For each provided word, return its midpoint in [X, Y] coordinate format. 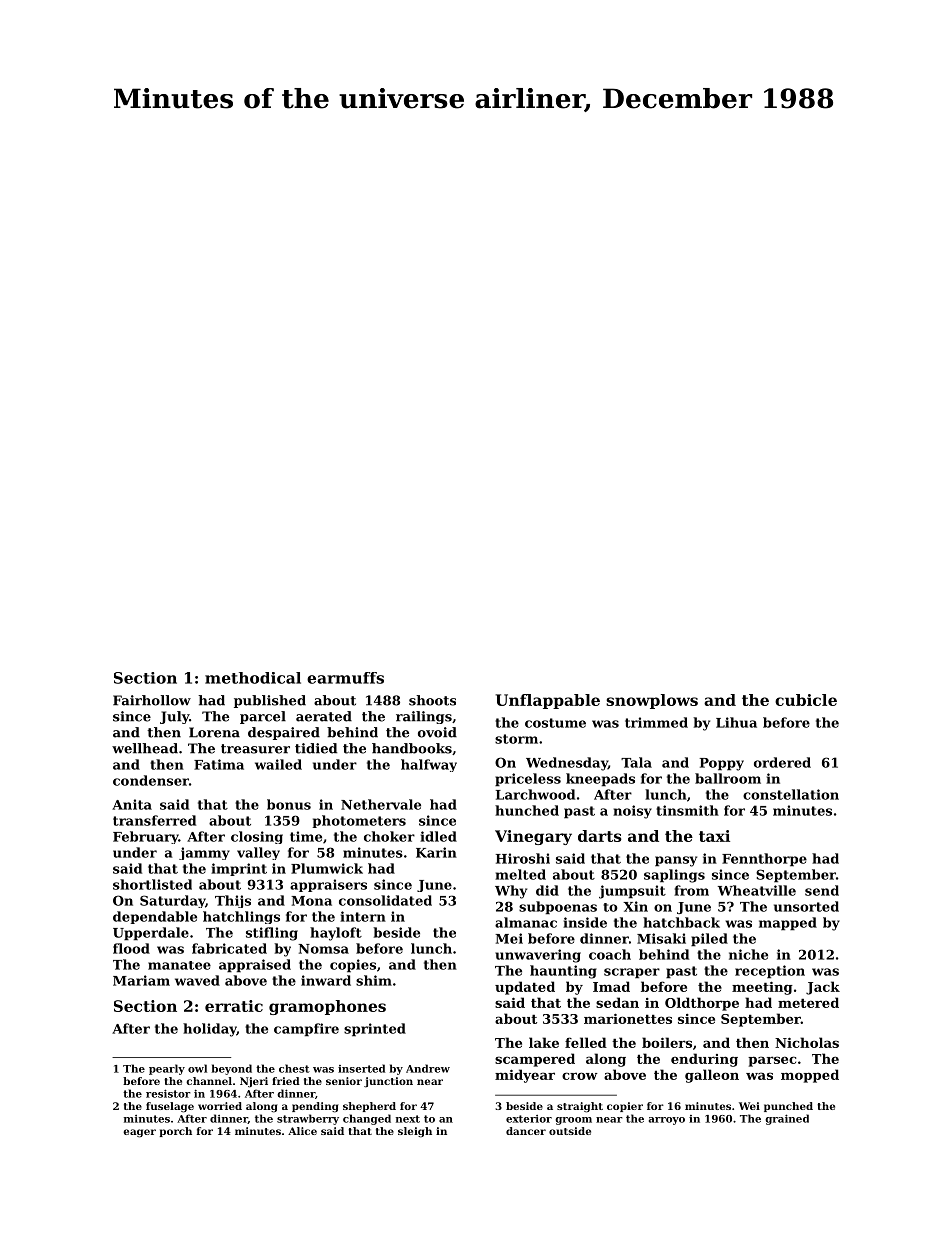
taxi [714, 836]
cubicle [806, 700]
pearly [167, 1069]
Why [511, 892]
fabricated [229, 948]
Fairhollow [152, 700]
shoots [432, 700]
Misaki [661, 938]
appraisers [328, 885]
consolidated [385, 900]
